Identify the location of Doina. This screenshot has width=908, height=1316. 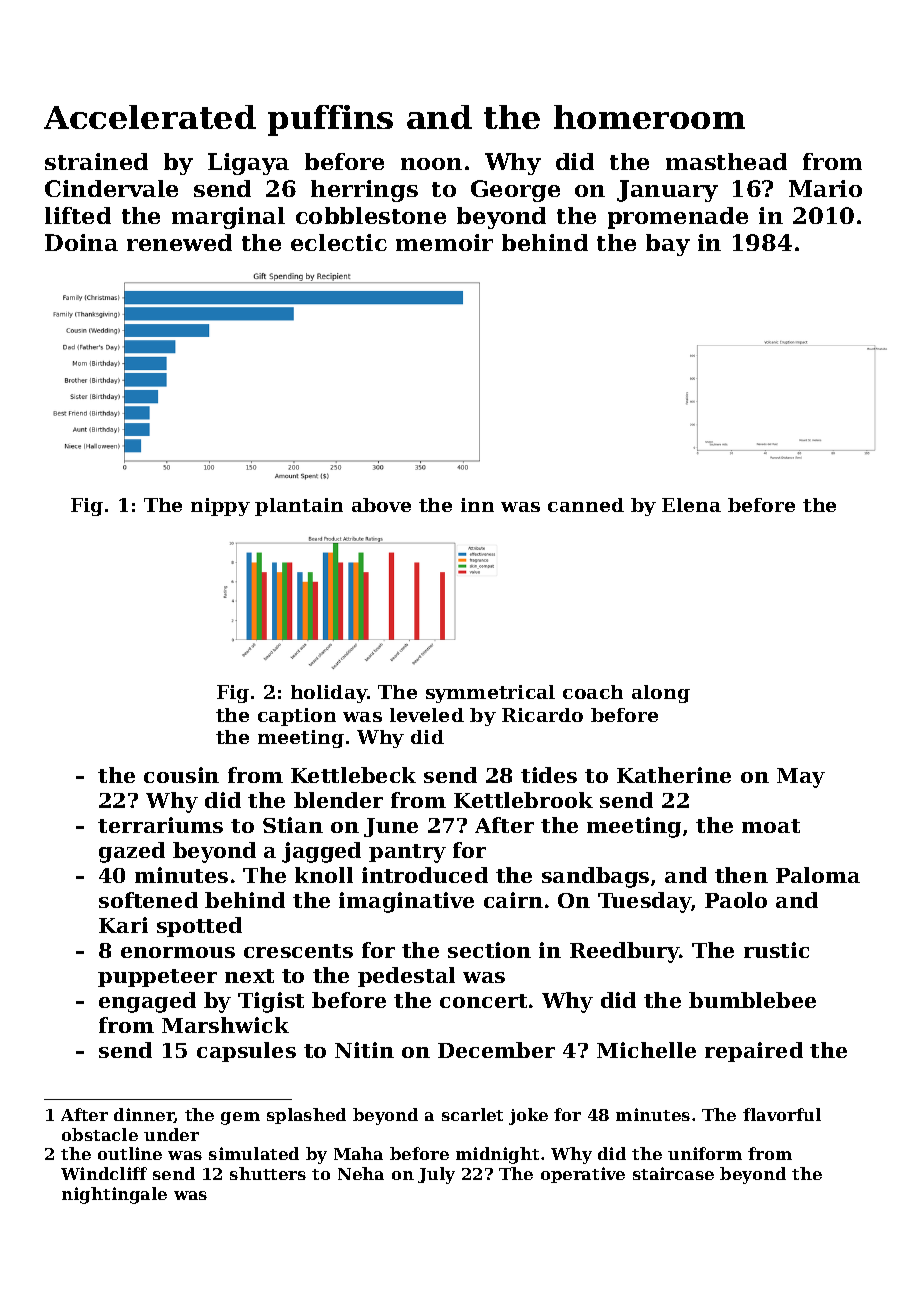
(81, 242).
